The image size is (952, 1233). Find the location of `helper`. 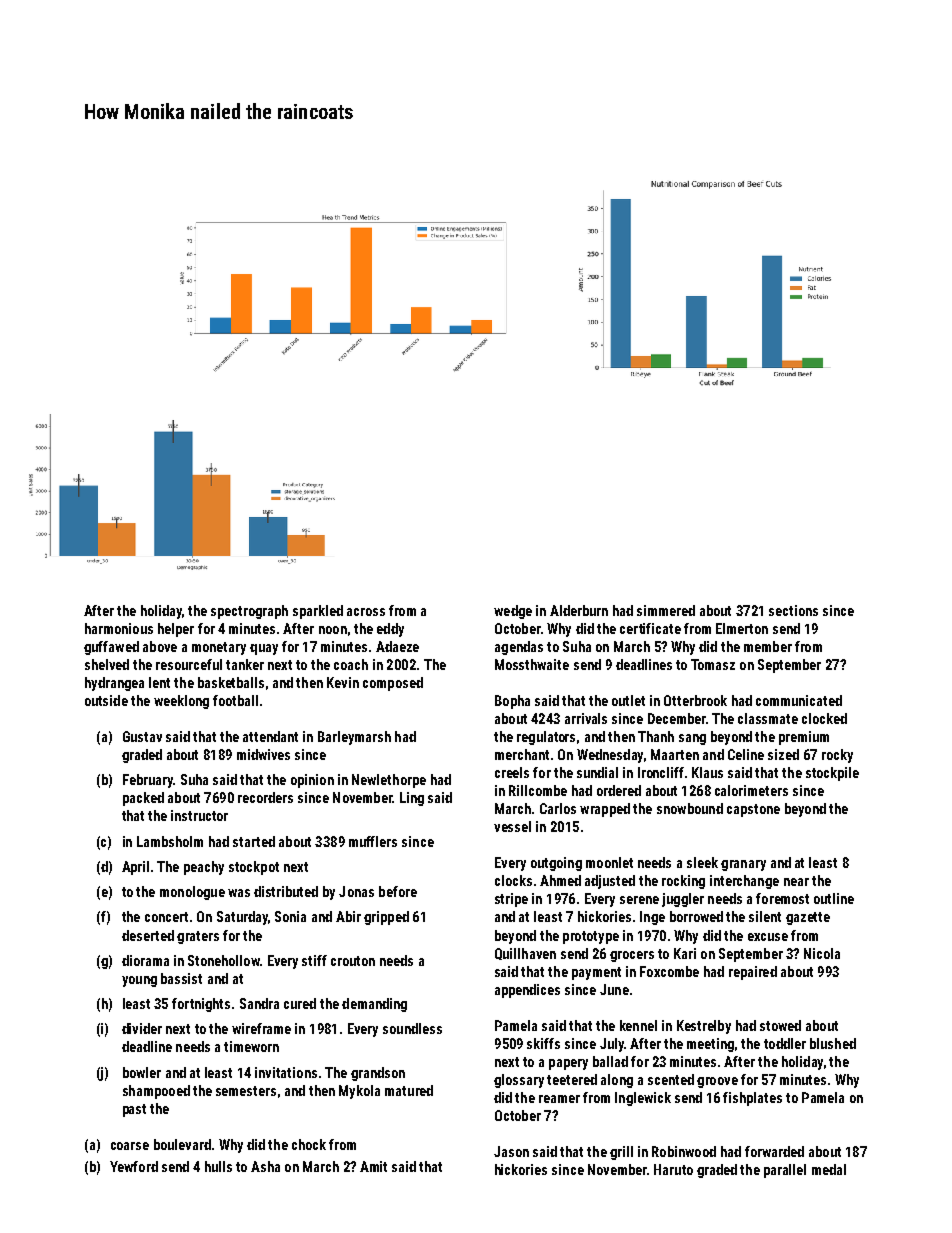

helper is located at coordinates (176, 630).
